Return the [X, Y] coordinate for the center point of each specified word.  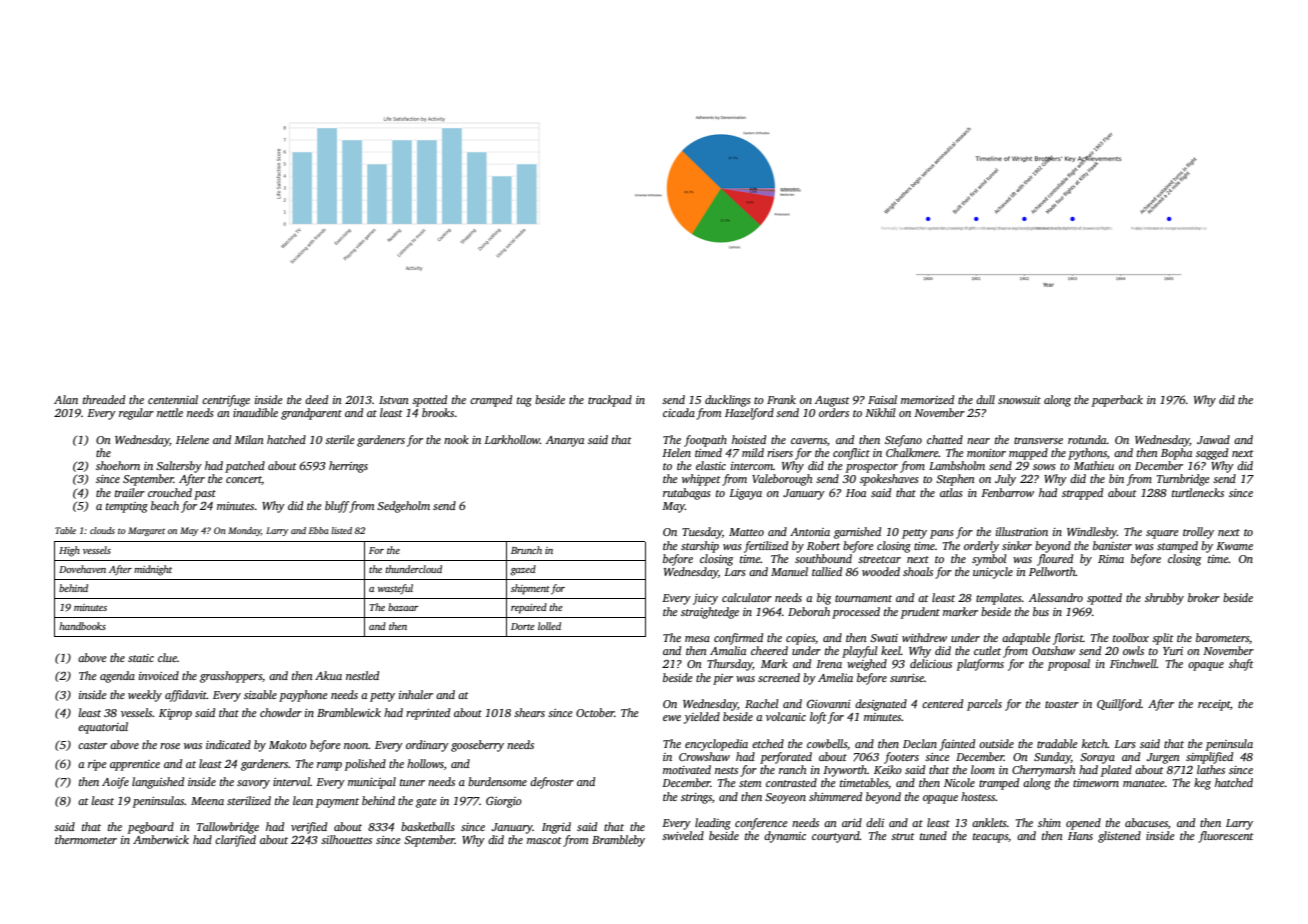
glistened [1119, 837]
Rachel [762, 703]
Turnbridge [1183, 480]
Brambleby [618, 841]
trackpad [610, 401]
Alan [66, 399]
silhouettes [346, 839]
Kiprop [175, 714]
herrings [348, 467]
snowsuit [1019, 400]
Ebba [319, 530]
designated [881, 705]
